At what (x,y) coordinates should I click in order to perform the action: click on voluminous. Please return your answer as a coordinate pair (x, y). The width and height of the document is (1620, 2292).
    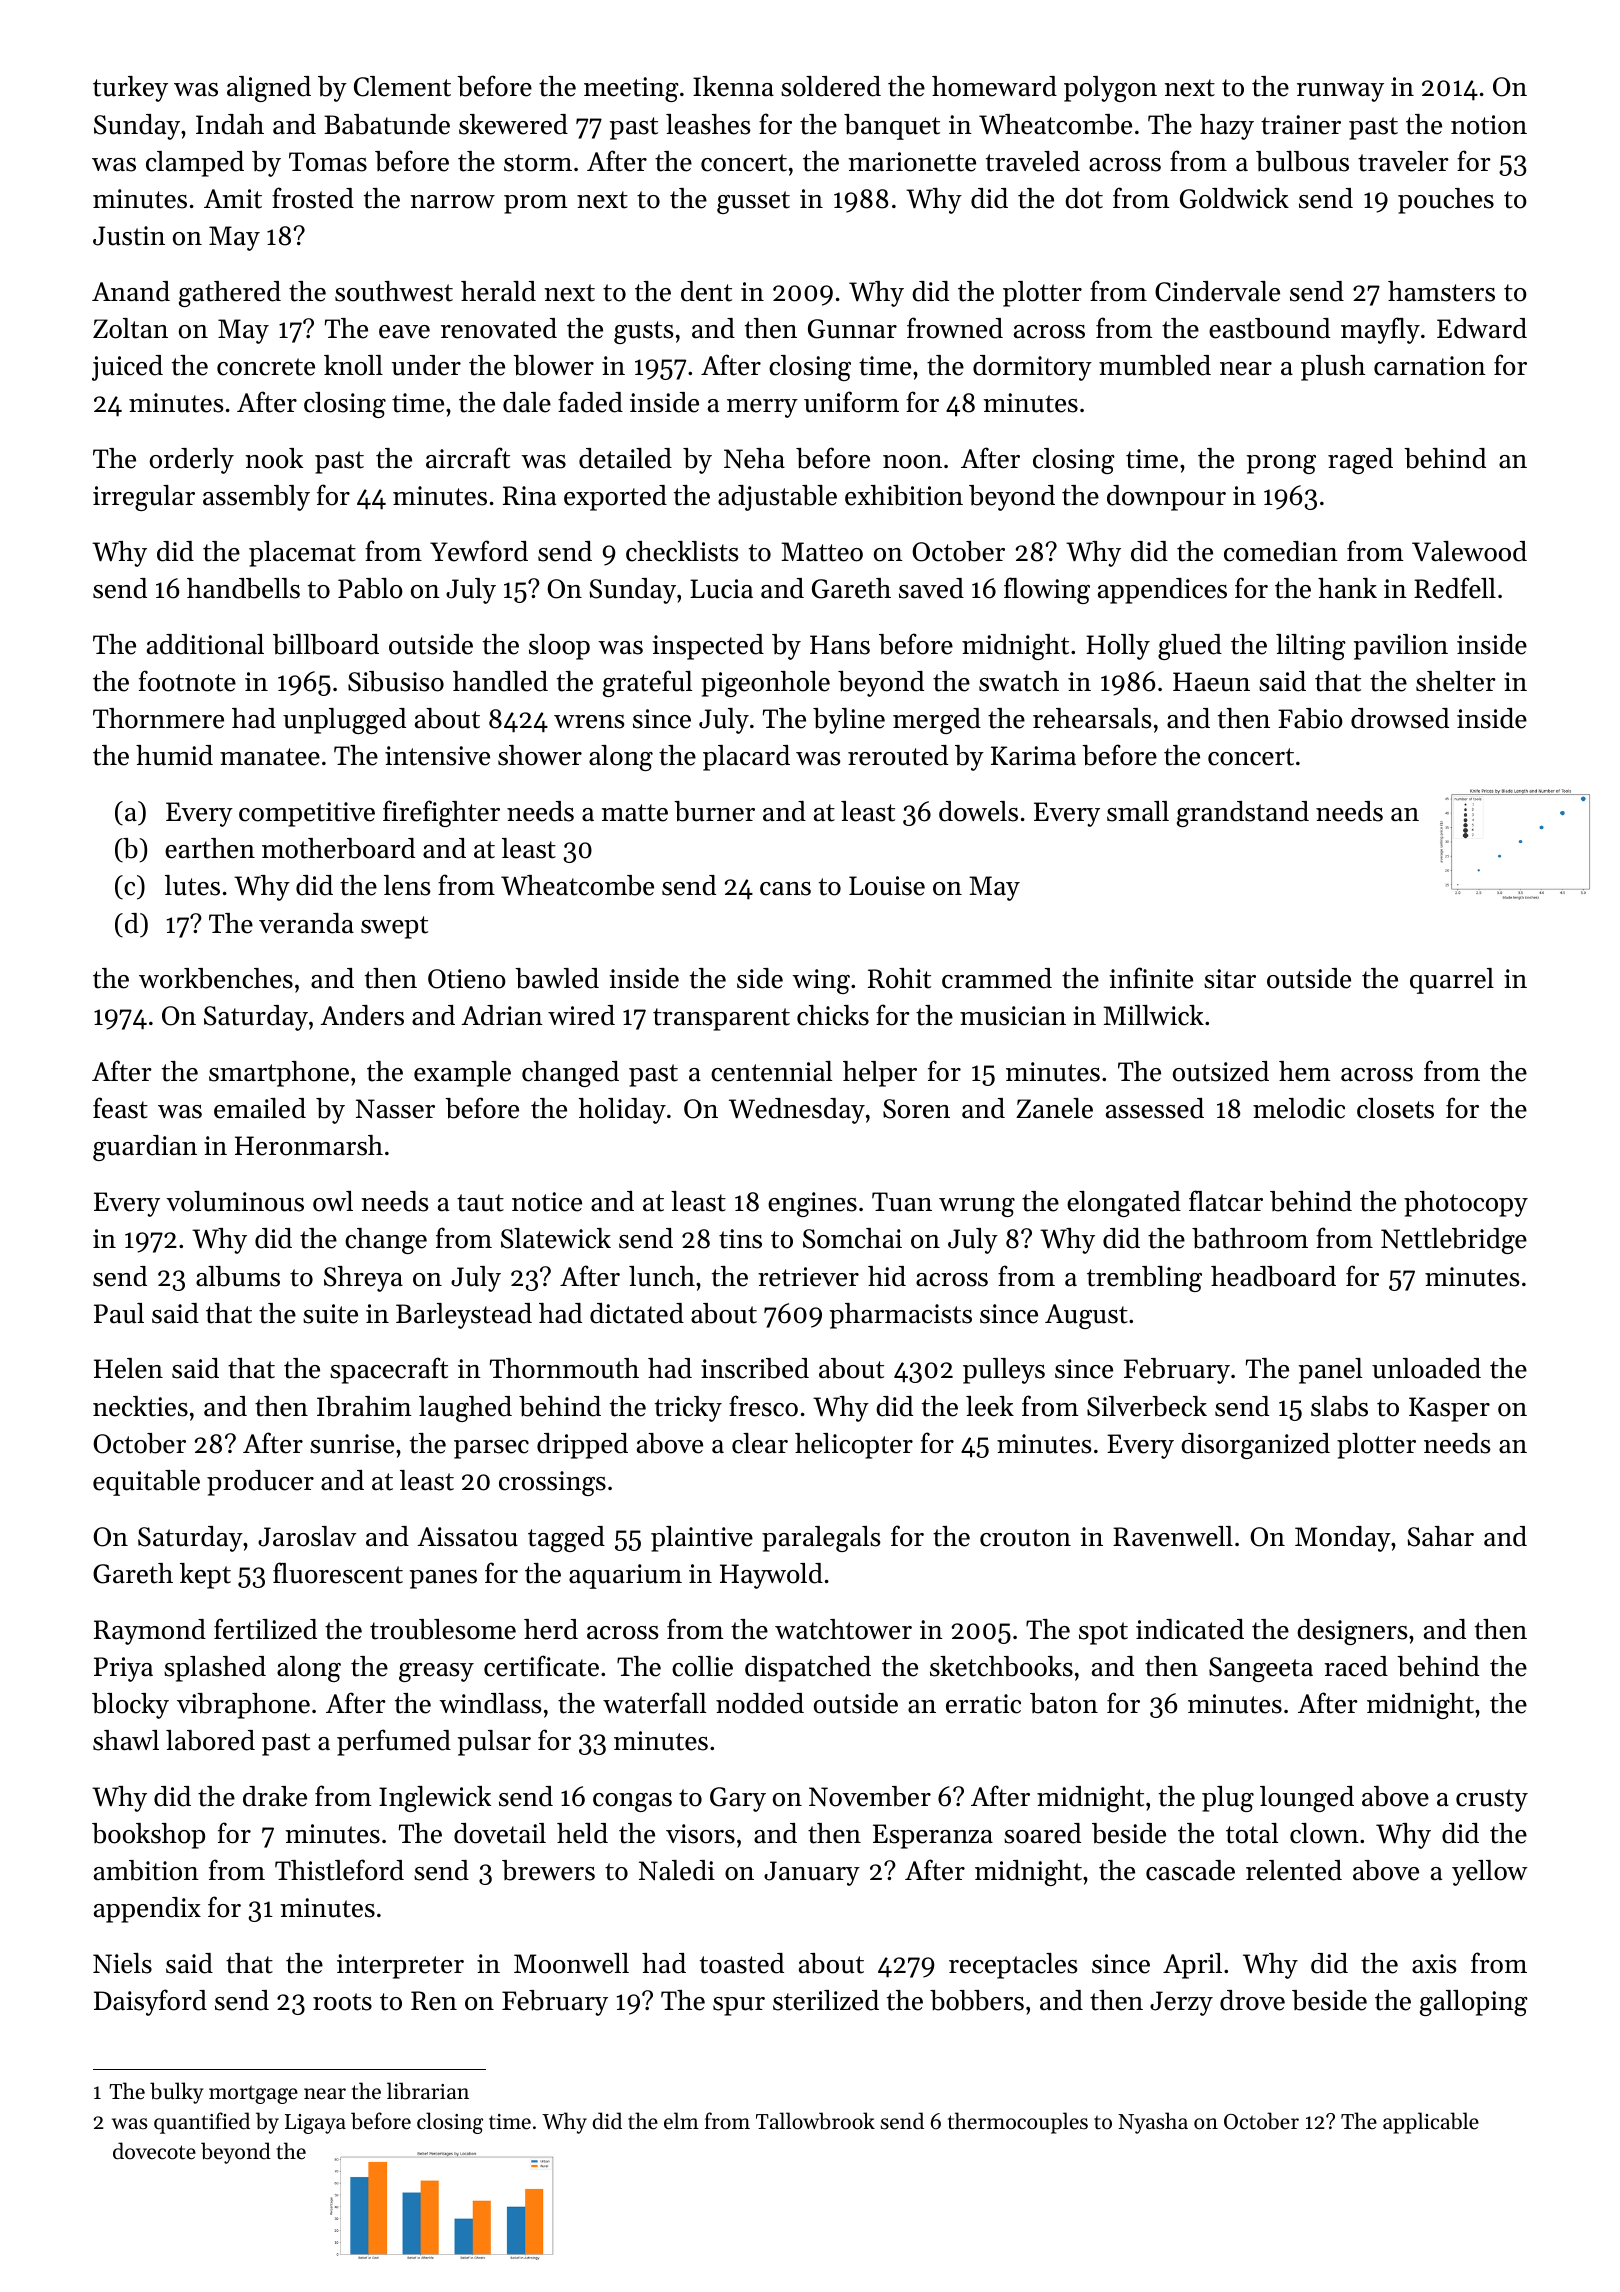
    Looking at the image, I should click on (235, 1201).
